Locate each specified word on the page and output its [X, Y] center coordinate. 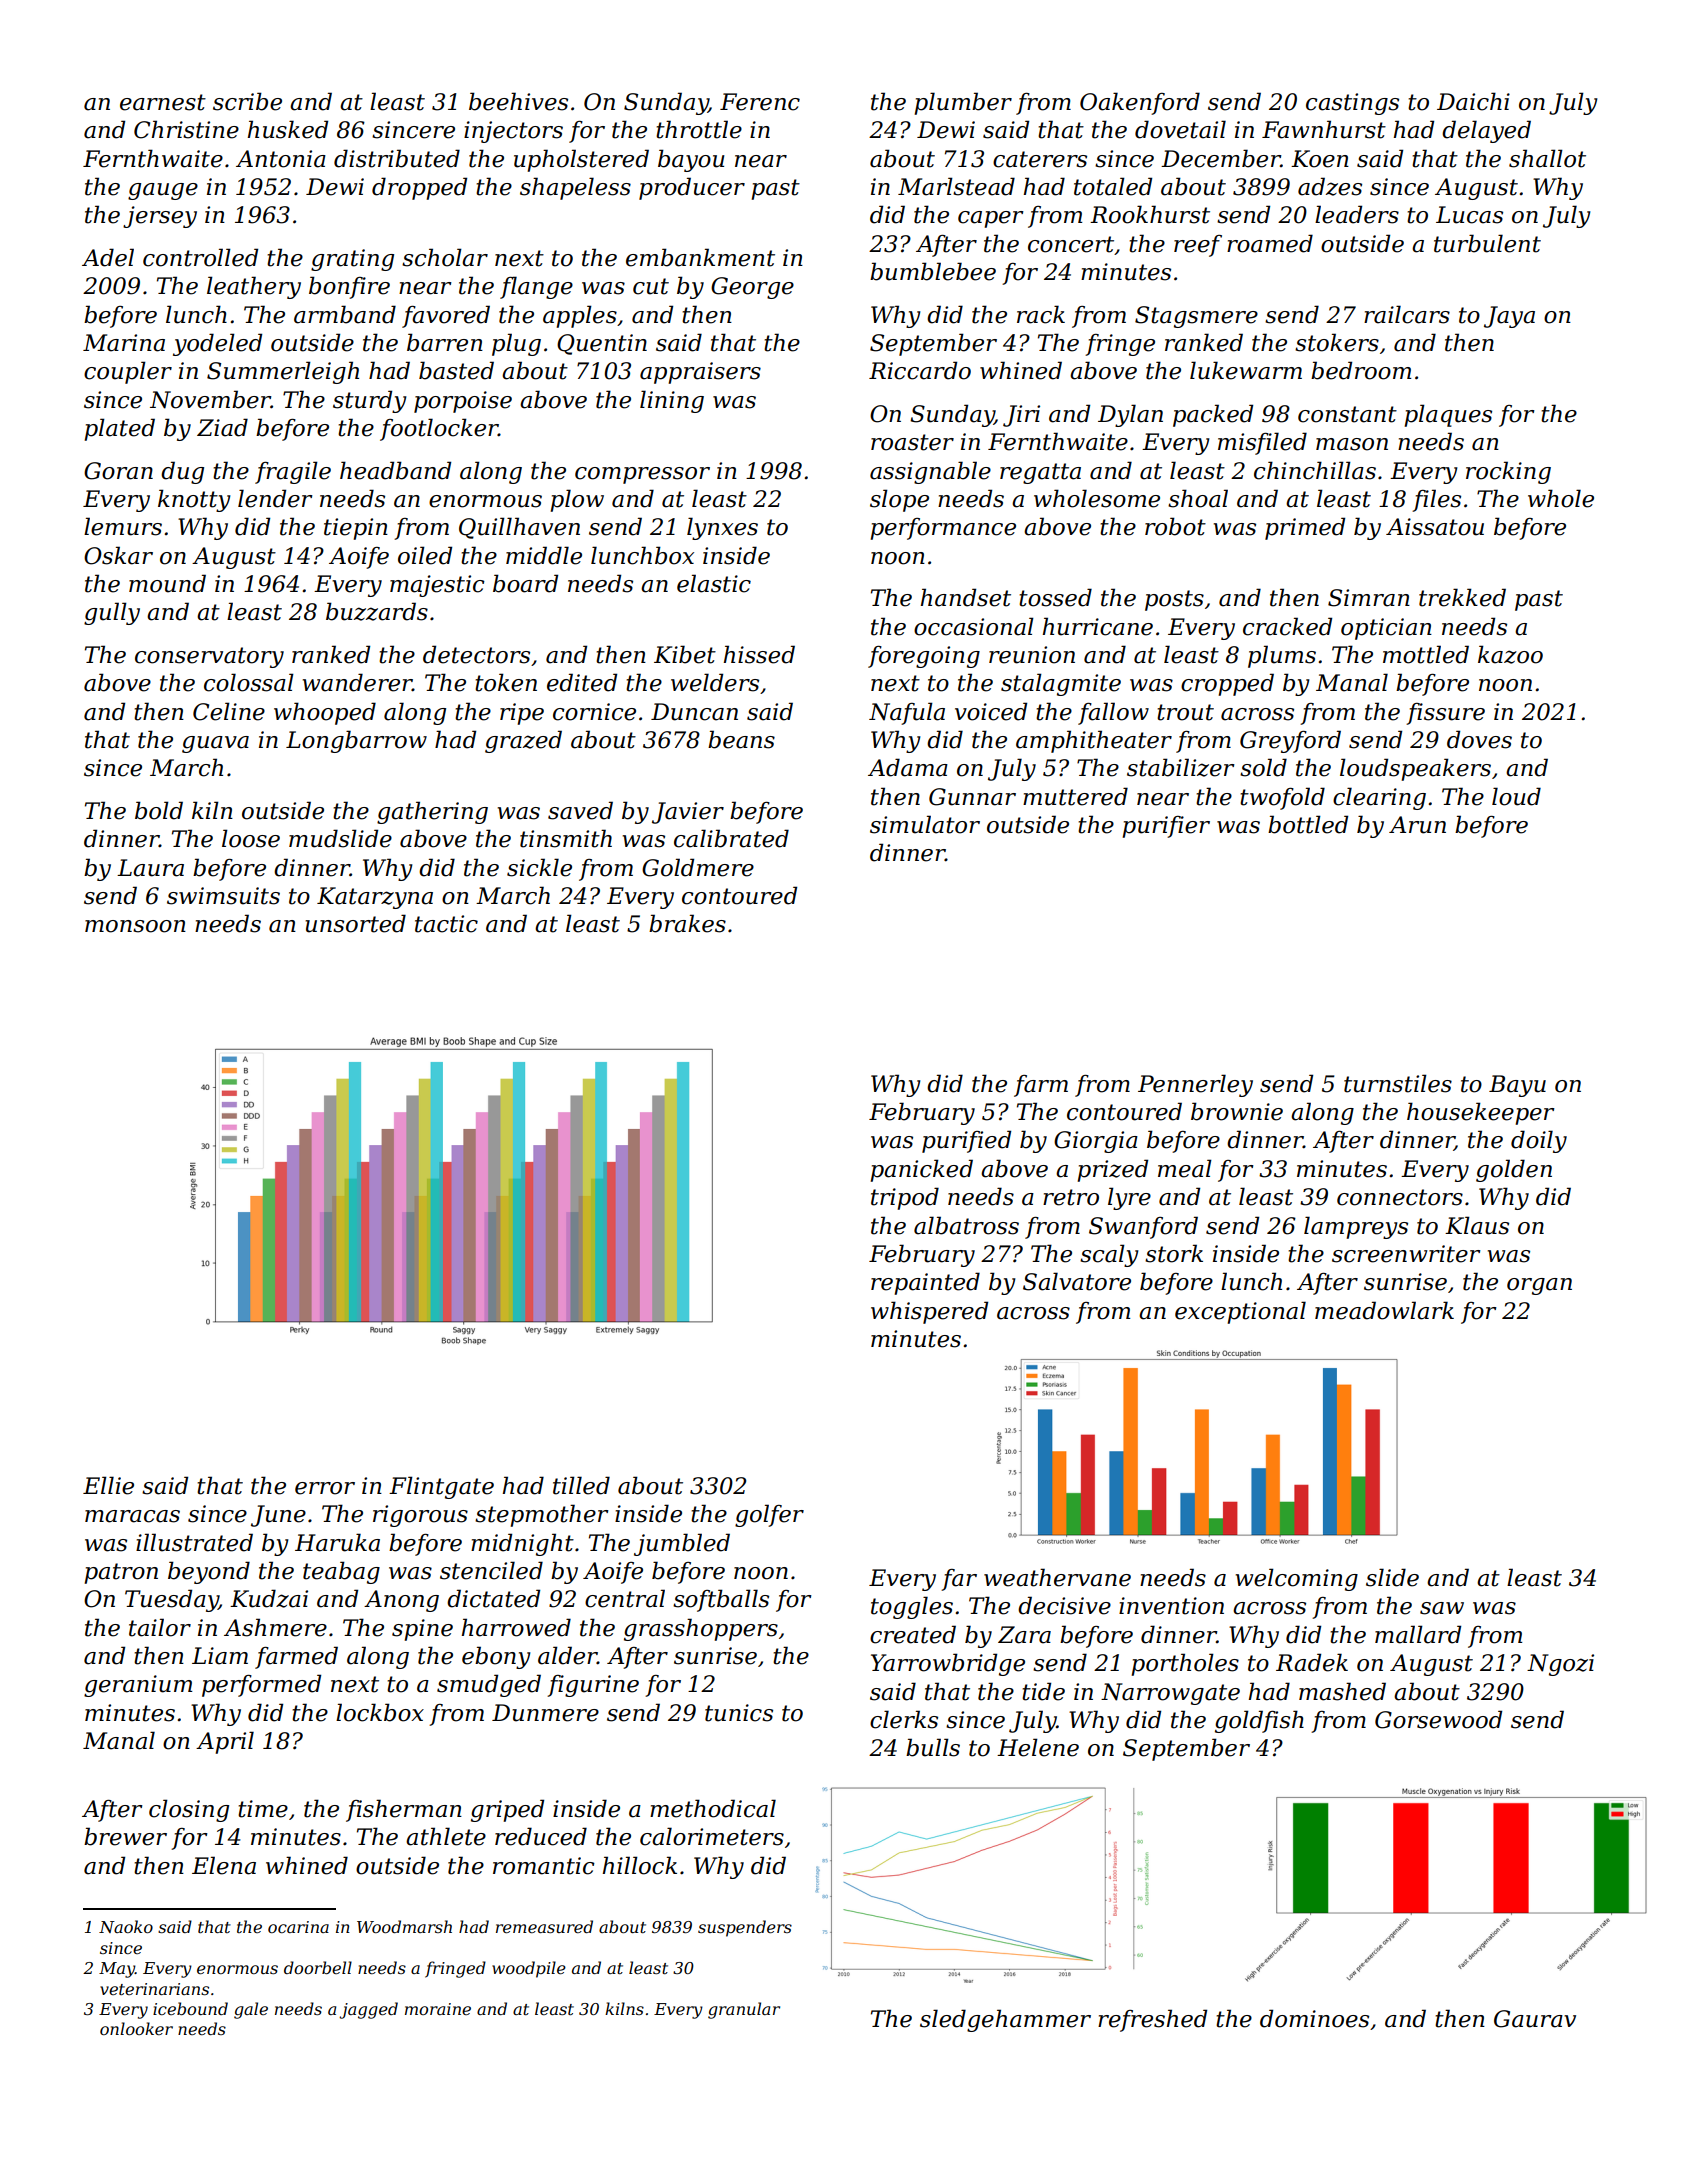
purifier [1166, 827]
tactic [446, 924]
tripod [905, 1198]
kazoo [1510, 654]
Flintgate [441, 1487]
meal [1185, 1168]
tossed [1055, 597]
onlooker [136, 2028]
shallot [1547, 158]
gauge [163, 191]
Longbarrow [356, 741]
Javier [688, 813]
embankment [700, 257]
